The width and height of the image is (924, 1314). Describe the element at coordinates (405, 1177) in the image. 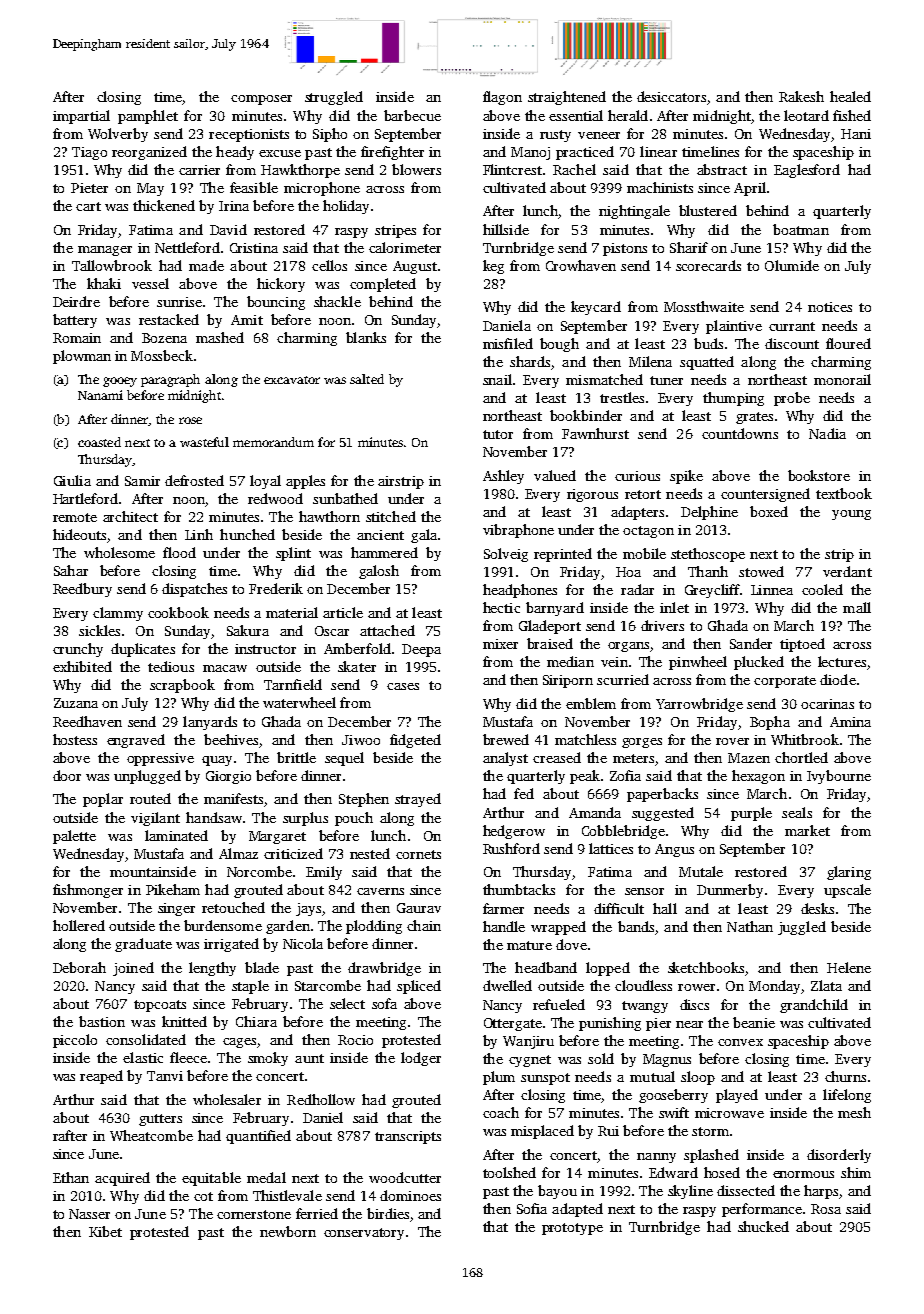

I see `woodcutter` at that location.
